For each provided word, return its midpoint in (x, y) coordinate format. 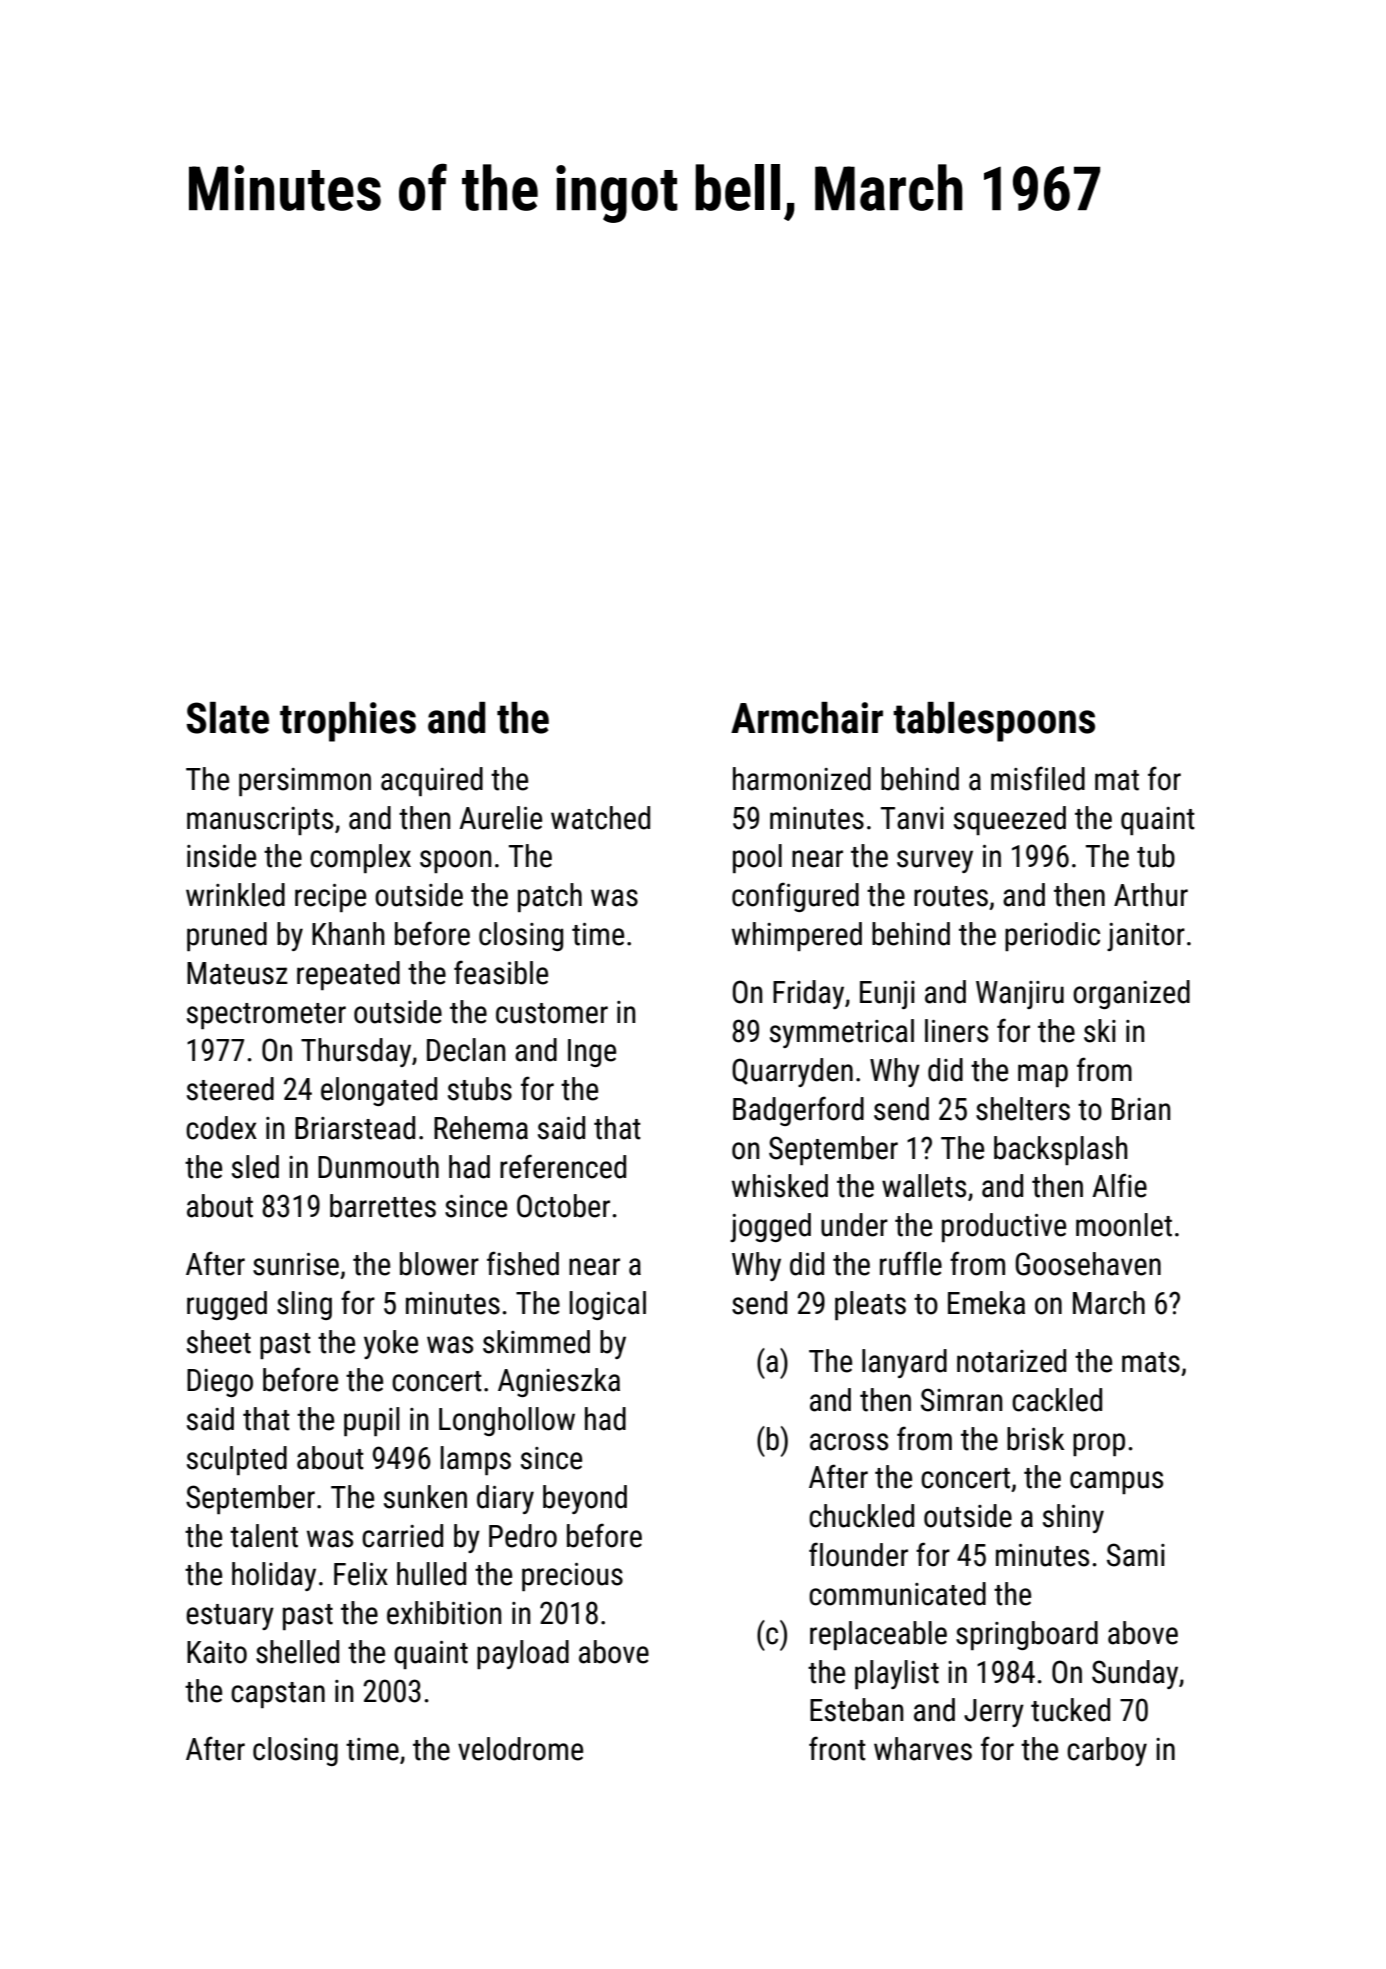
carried (402, 1536)
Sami (1136, 1555)
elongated (379, 1091)
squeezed (1010, 820)
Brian (1141, 1109)
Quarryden (792, 1072)
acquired (432, 781)
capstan (278, 1695)
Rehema (481, 1128)
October (563, 1206)
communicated (897, 1594)
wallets (924, 1186)
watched (600, 818)
